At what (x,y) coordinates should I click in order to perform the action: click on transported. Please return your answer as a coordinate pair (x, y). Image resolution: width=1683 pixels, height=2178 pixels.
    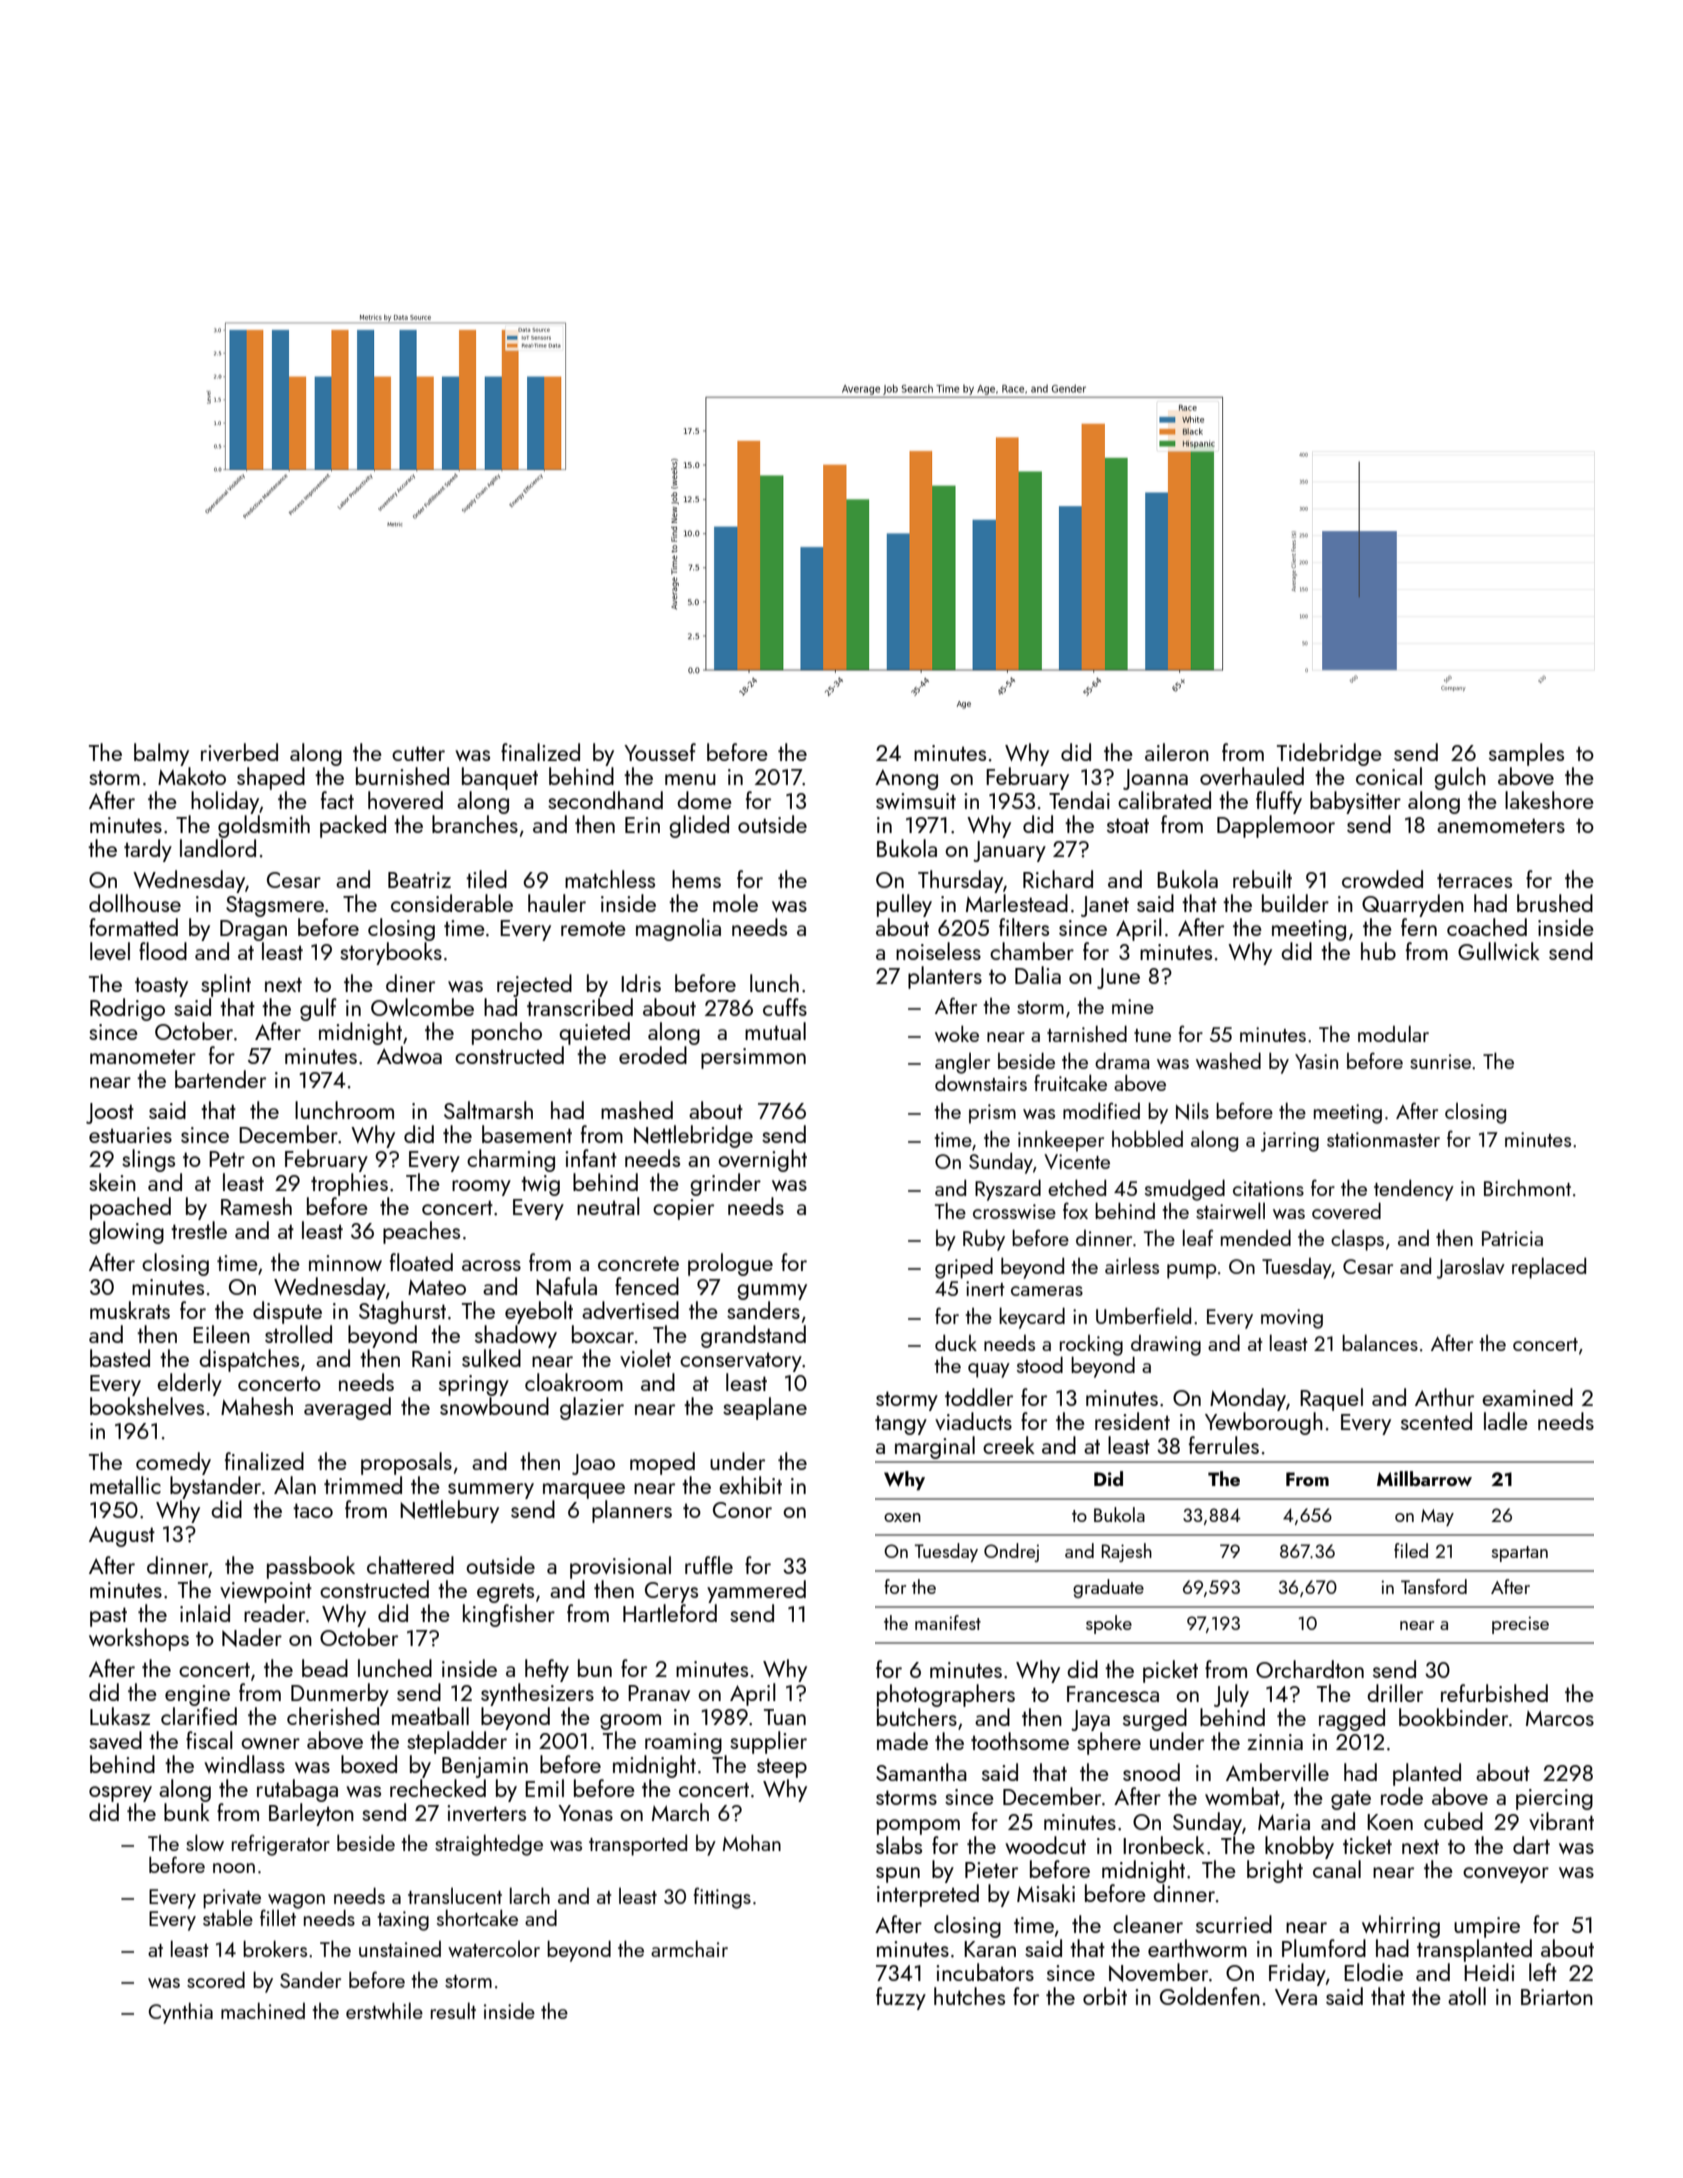
    Looking at the image, I should click on (638, 1845).
